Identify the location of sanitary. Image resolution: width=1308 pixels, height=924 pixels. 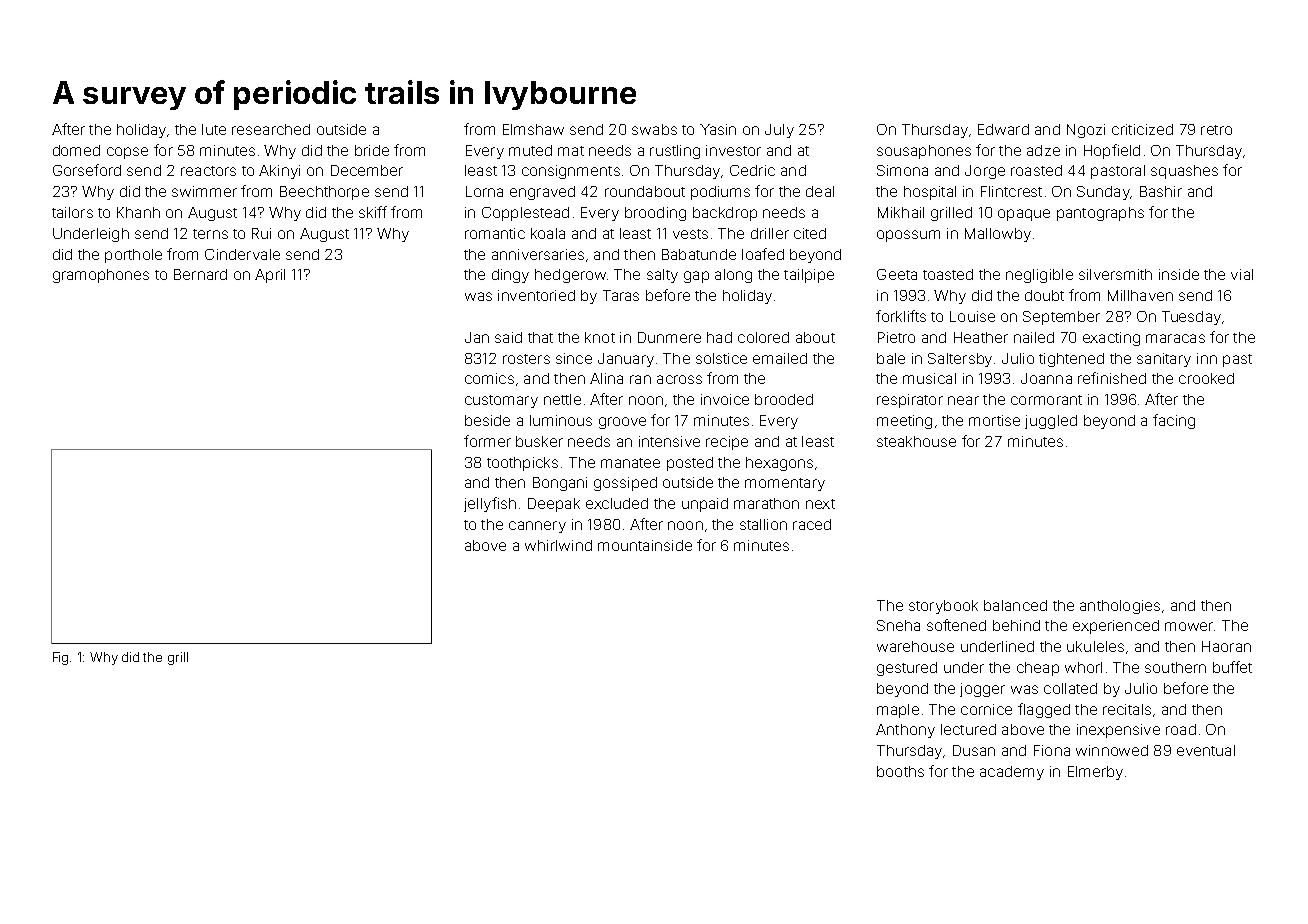
(1164, 360).
